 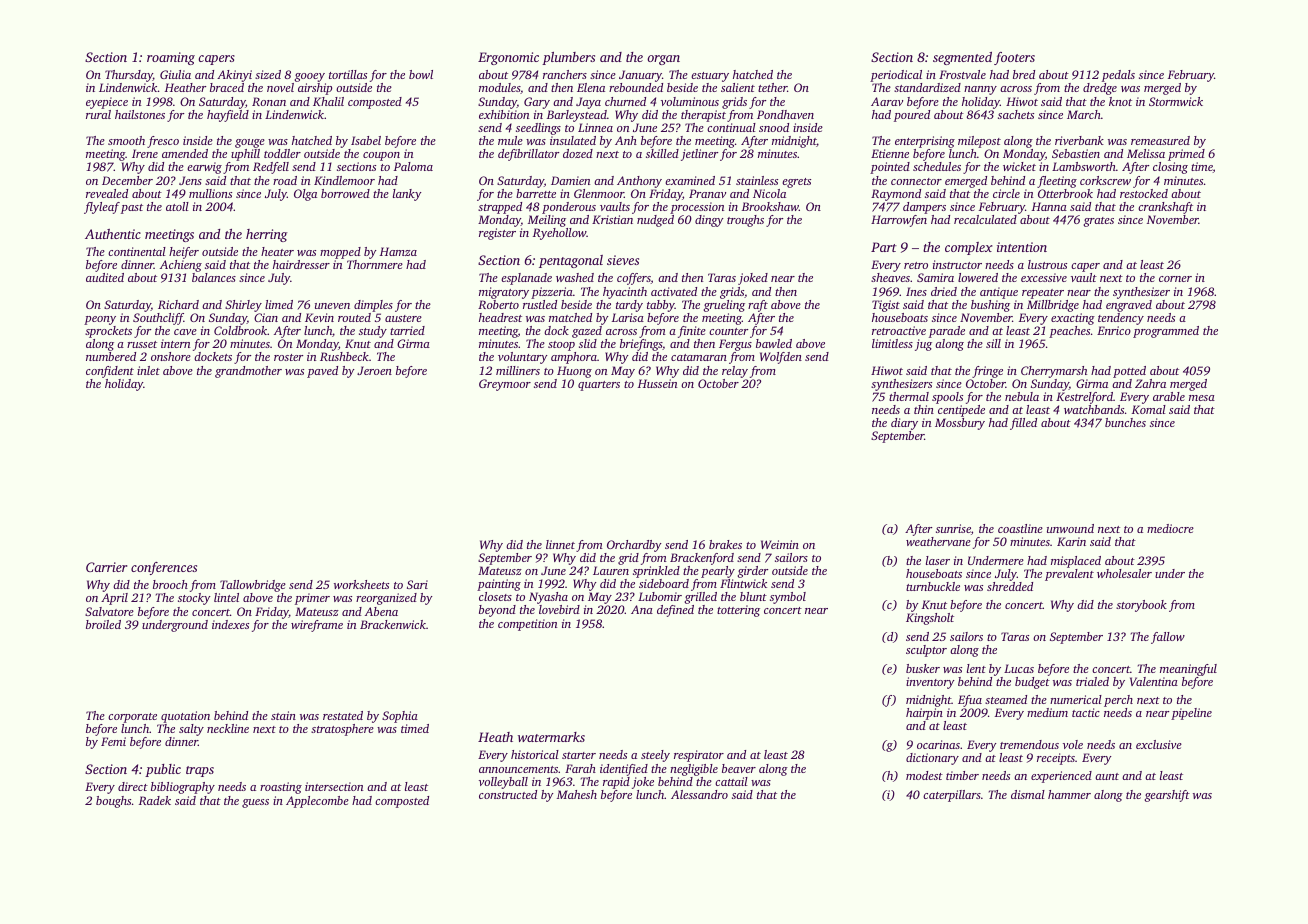 I want to click on quarters, so click(x=599, y=386).
